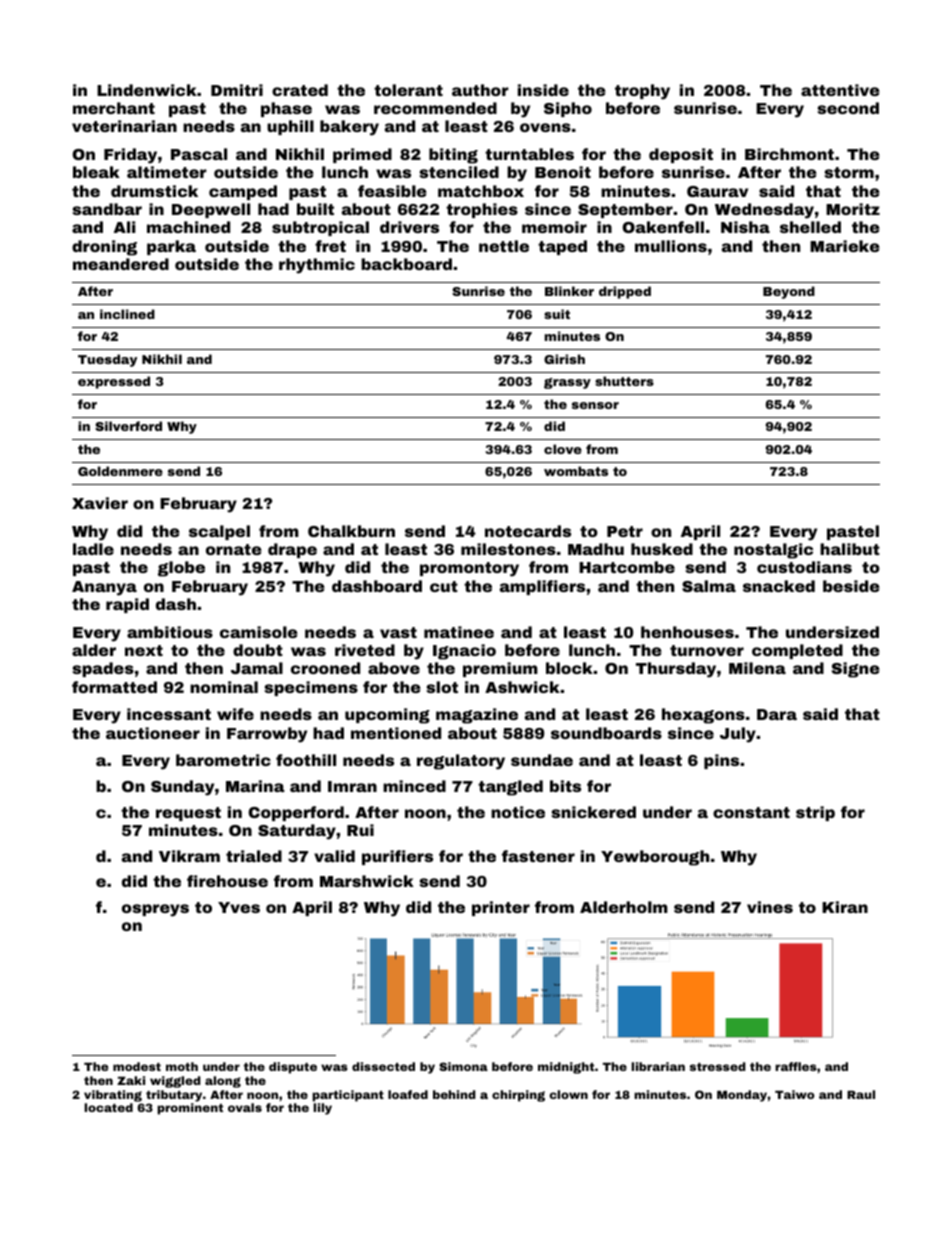 The width and height of the document is (952, 1233). I want to click on milestones, so click(508, 549).
